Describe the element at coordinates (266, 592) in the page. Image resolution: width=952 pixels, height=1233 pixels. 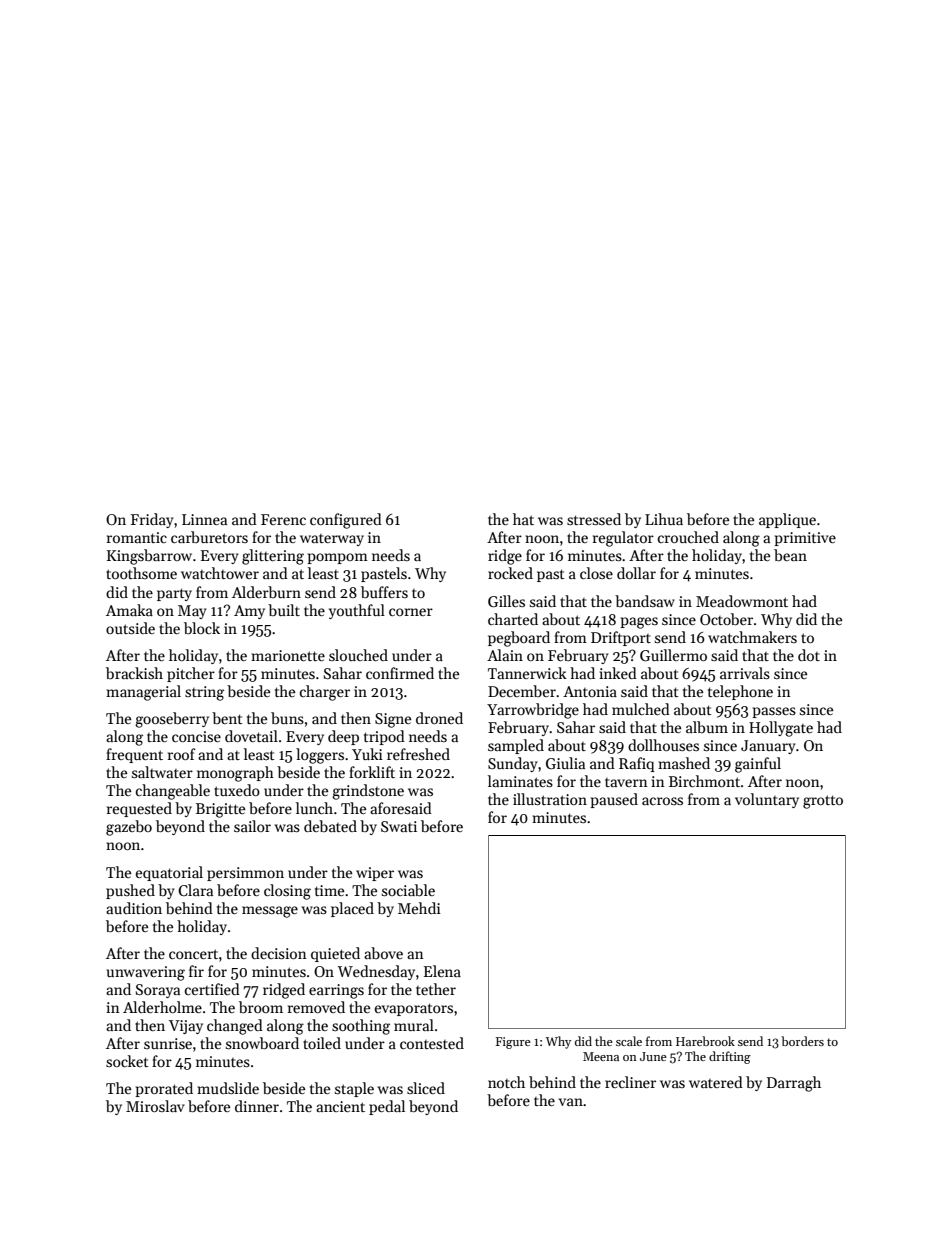
I see `Alderburn` at that location.
